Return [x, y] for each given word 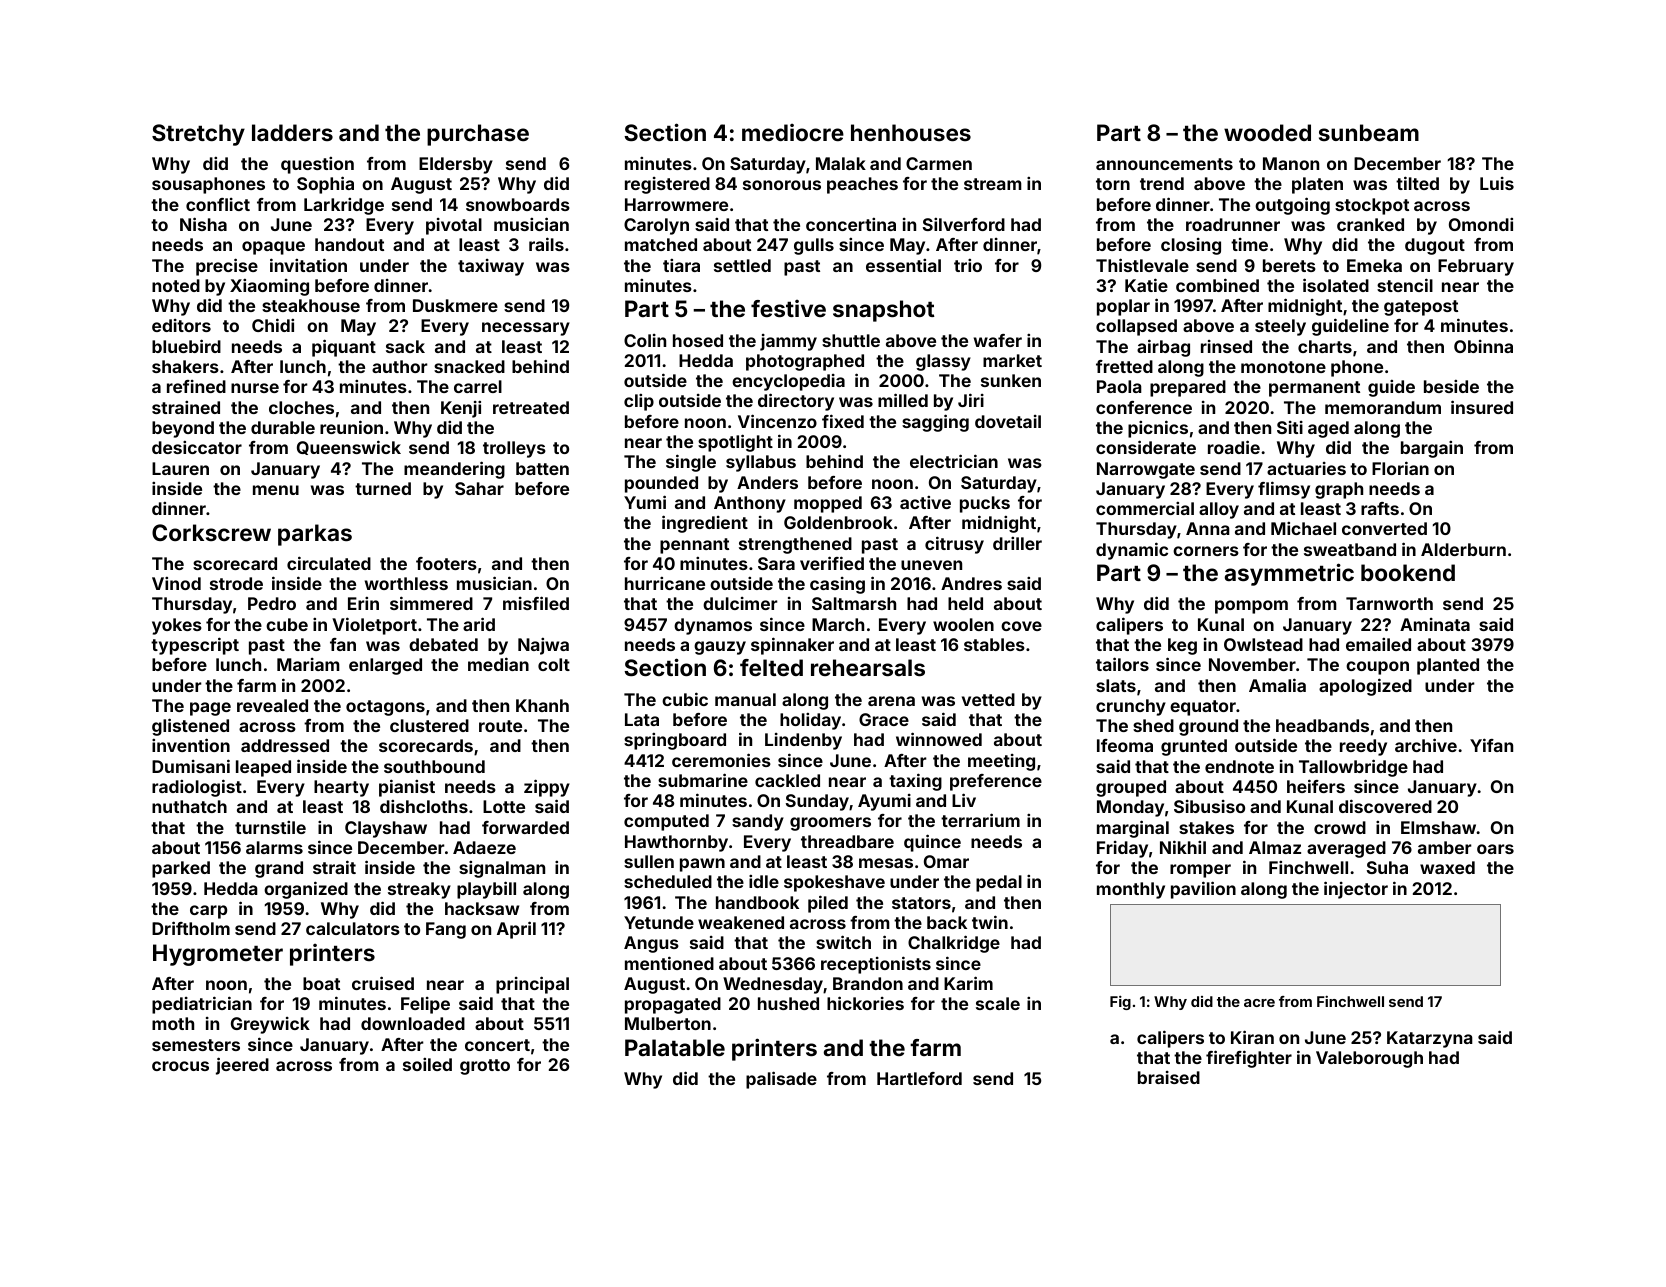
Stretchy [198, 135]
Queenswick [349, 447]
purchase [478, 135]
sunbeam [1369, 132]
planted [1448, 666]
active [925, 502]
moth [173, 1023]
